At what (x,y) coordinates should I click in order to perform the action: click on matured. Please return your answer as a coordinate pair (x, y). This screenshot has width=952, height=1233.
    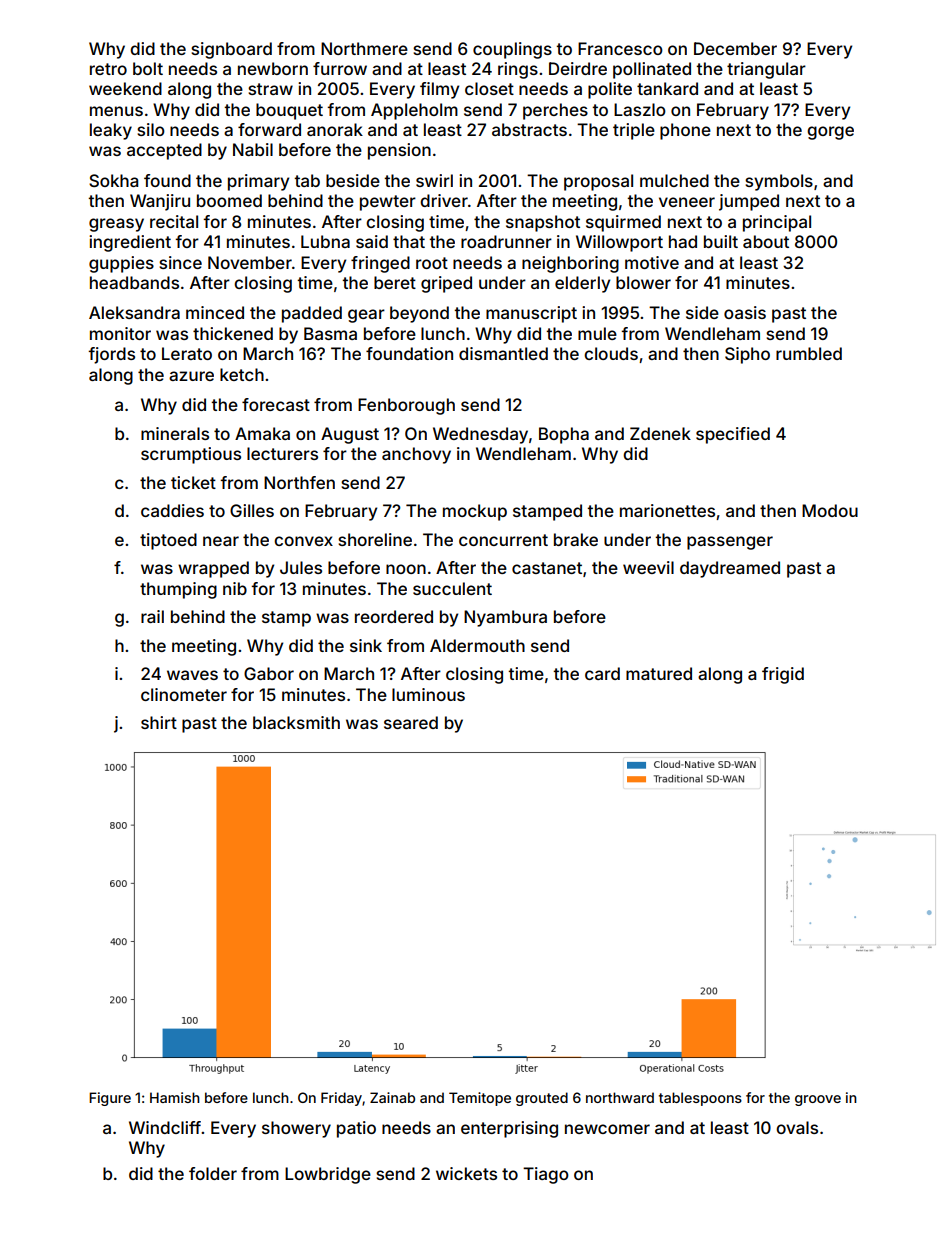
    Looking at the image, I should click on (659, 673).
